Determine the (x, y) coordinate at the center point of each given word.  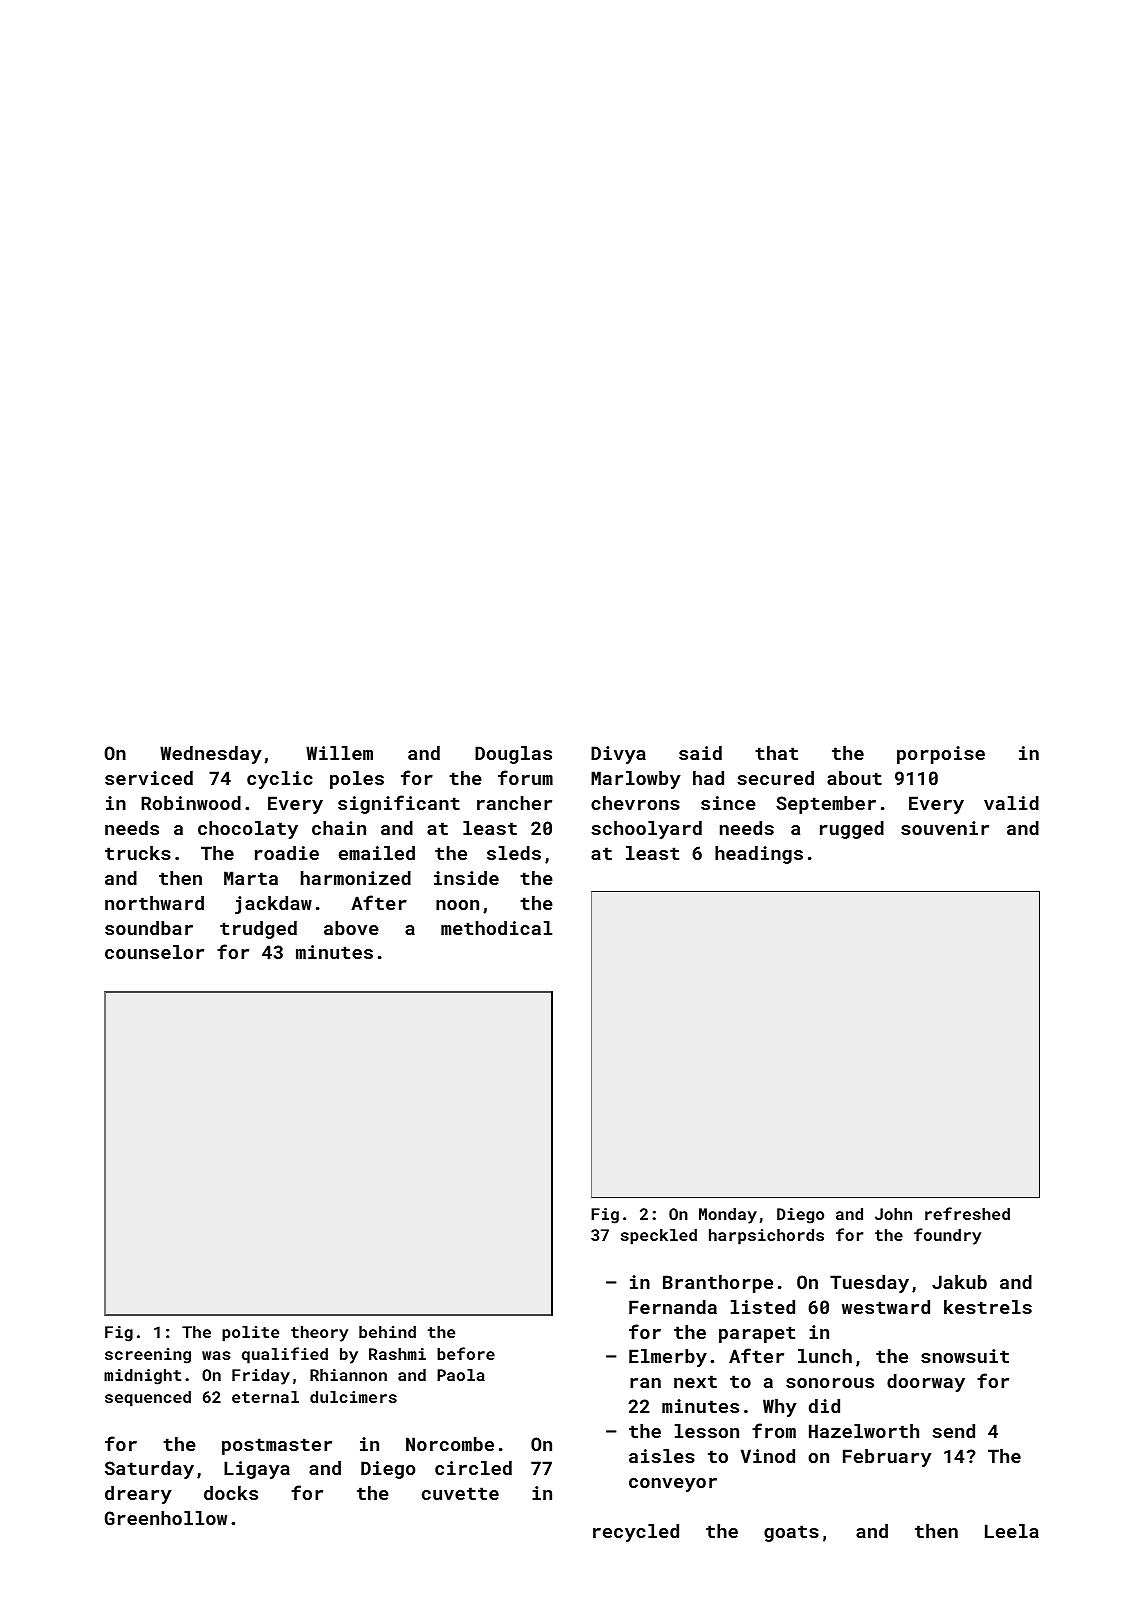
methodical (496, 928)
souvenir (945, 828)
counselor (154, 952)
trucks (138, 853)
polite (250, 1334)
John (893, 1214)
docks (231, 1493)
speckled (659, 1237)
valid (1011, 803)
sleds (514, 853)
